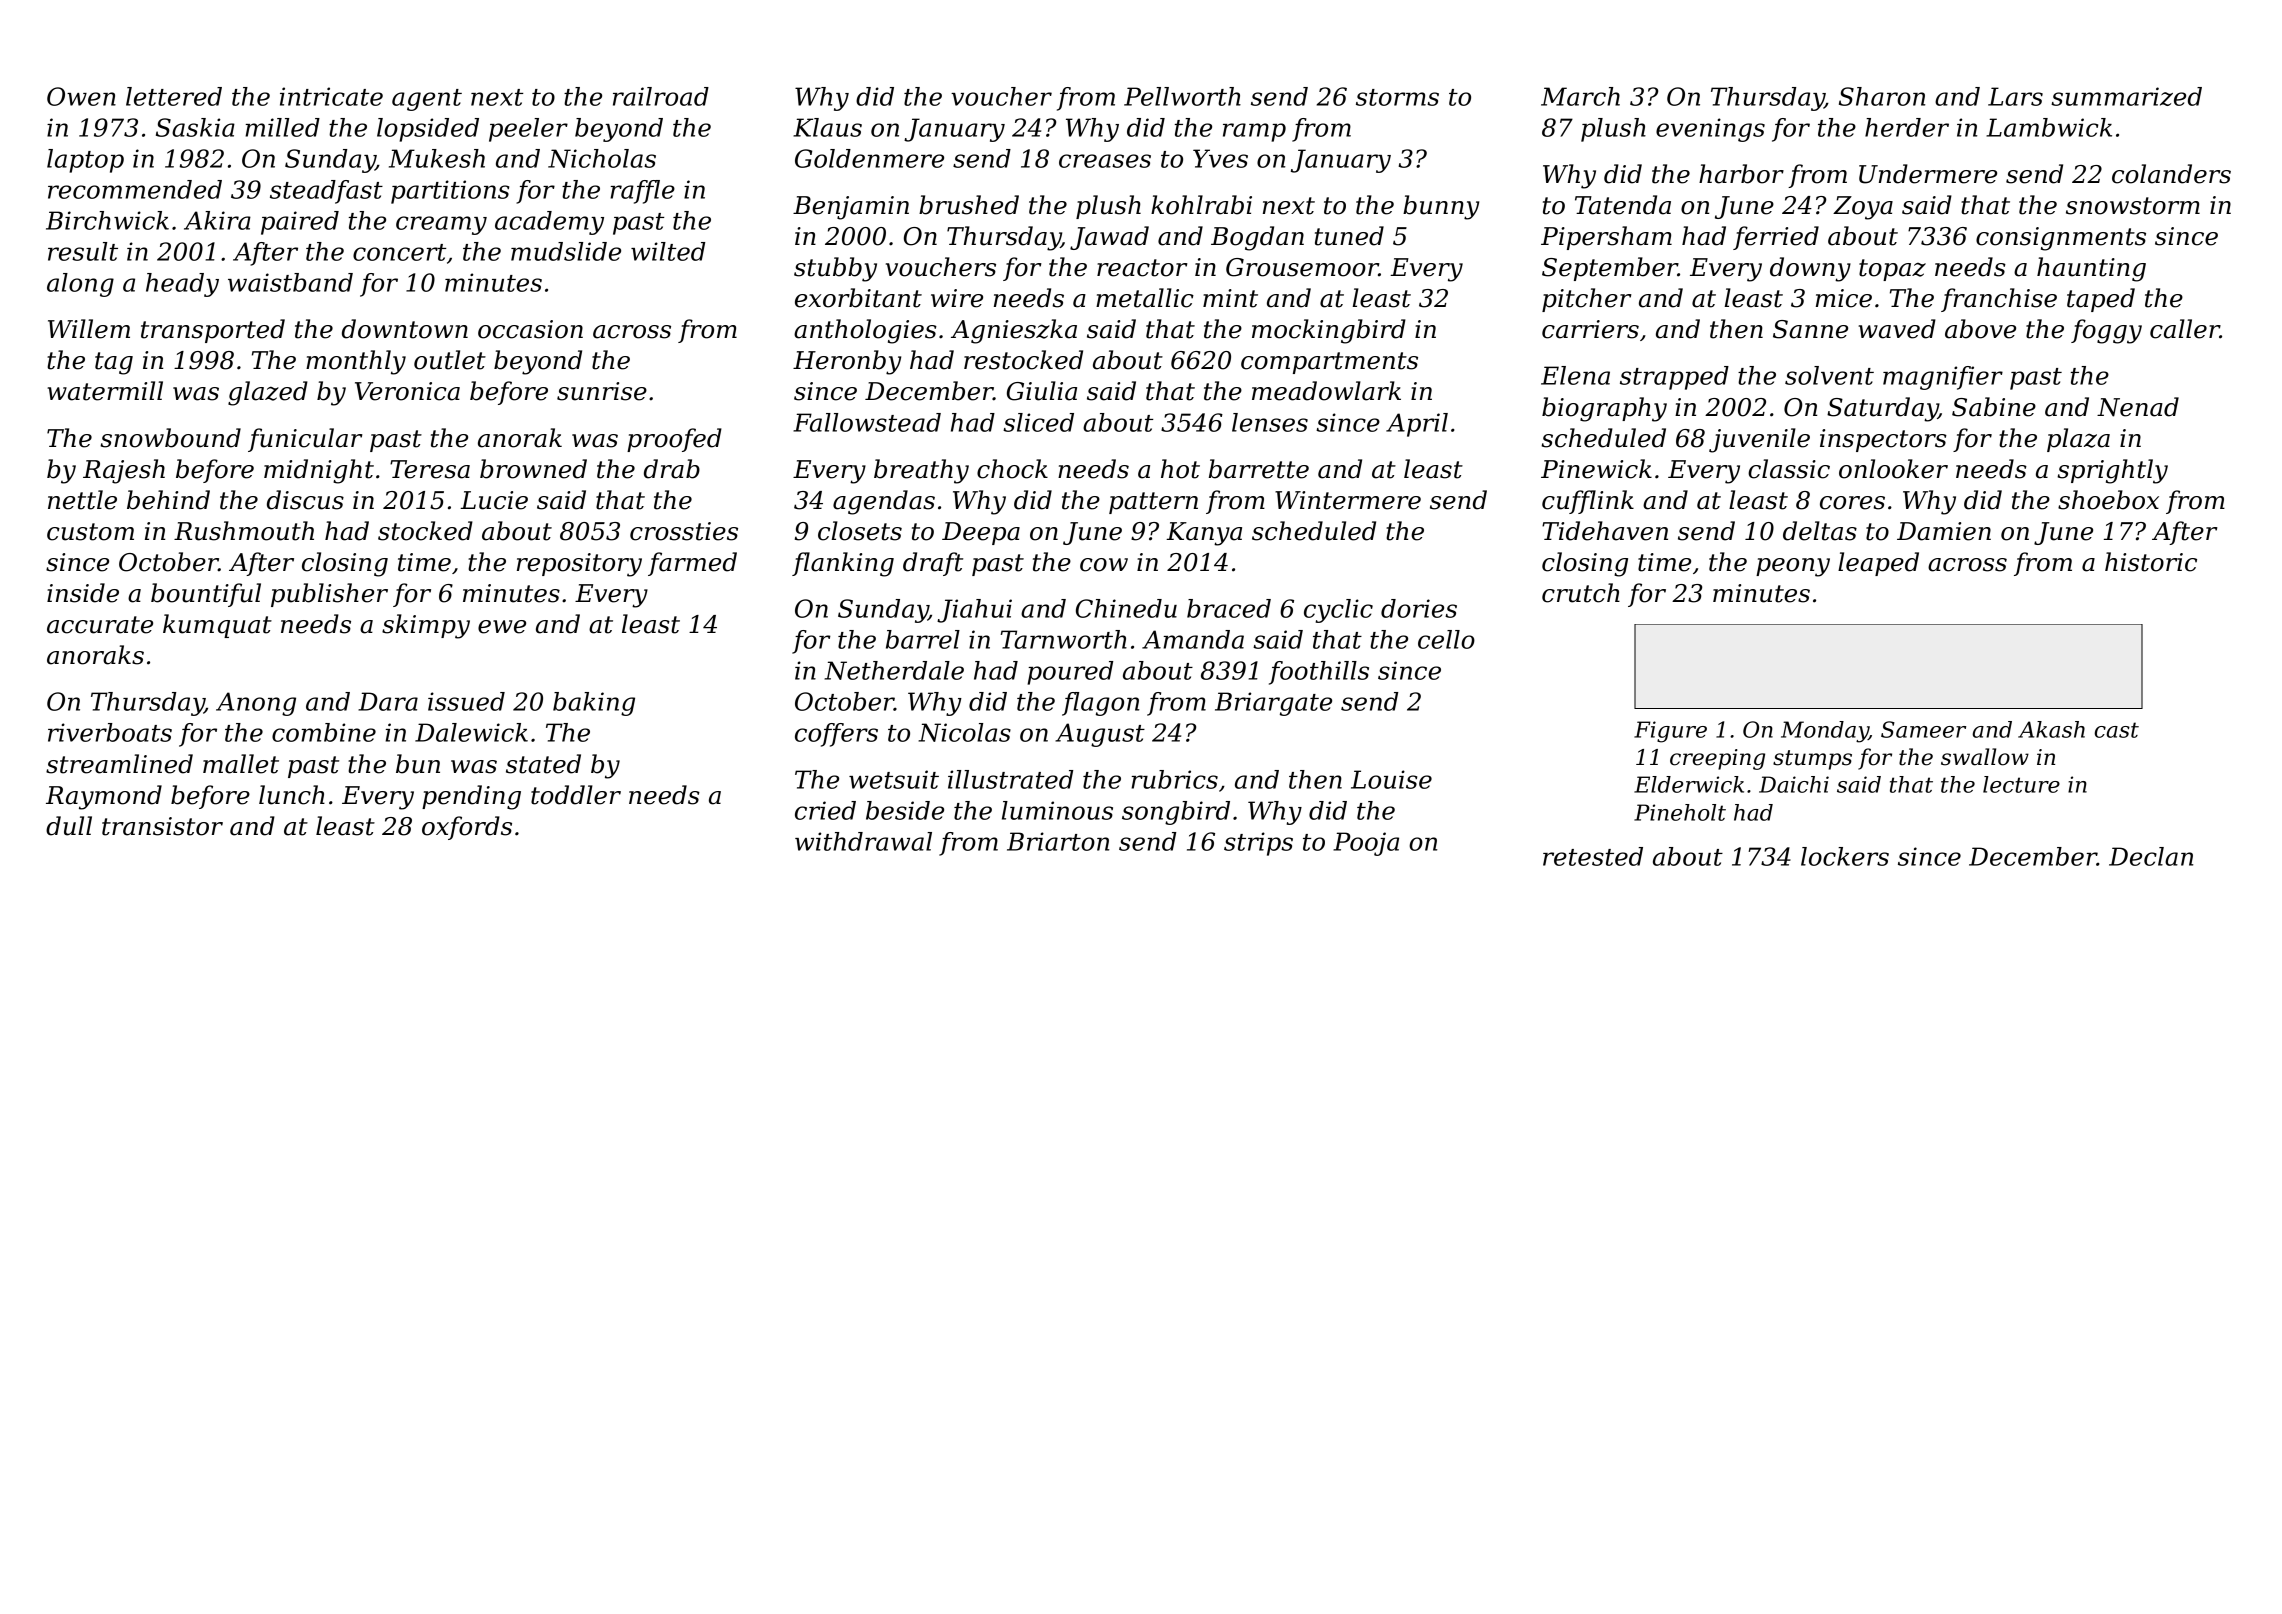 This screenshot has width=2282, height=1614. Describe the element at coordinates (933, 564) in the screenshot. I see `draft` at that location.
